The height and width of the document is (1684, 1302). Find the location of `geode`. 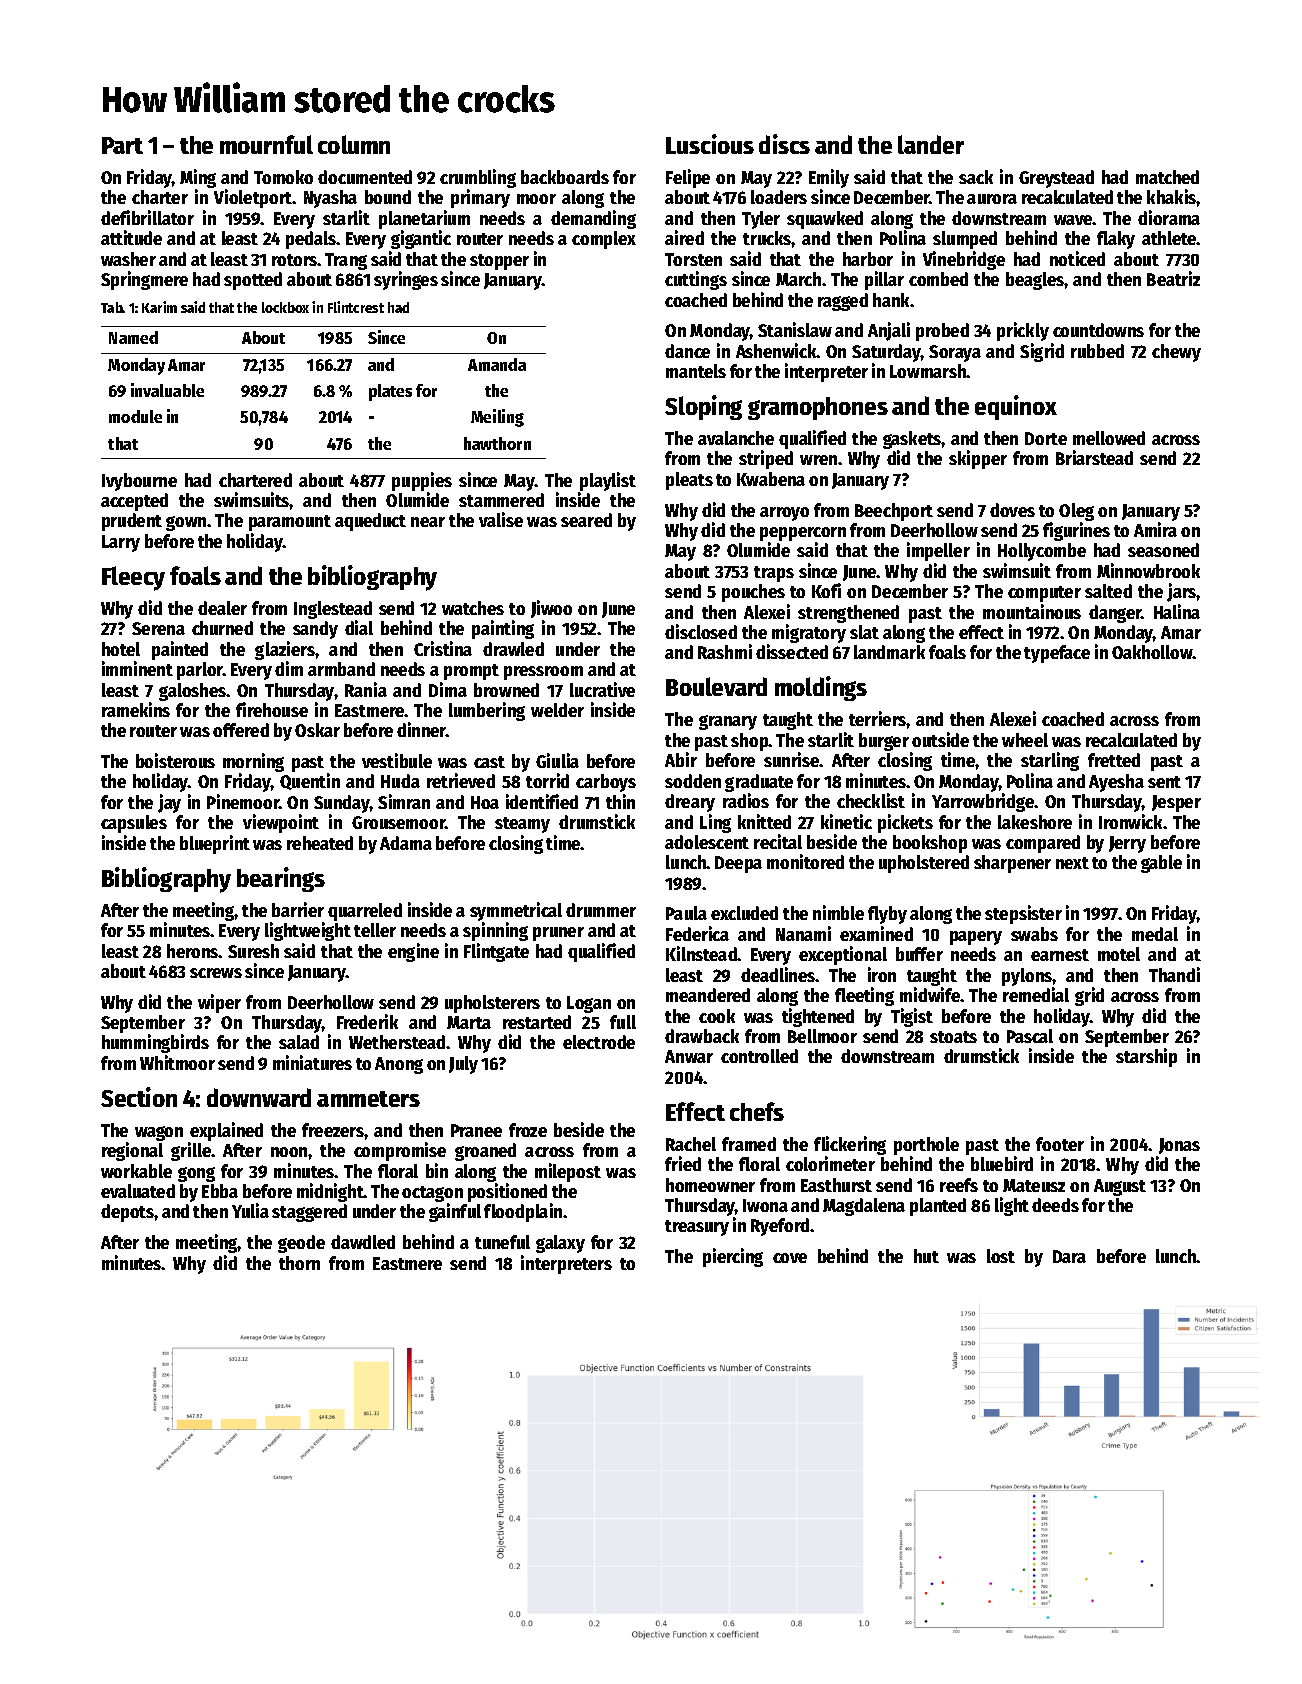

geode is located at coordinates (301, 1244).
